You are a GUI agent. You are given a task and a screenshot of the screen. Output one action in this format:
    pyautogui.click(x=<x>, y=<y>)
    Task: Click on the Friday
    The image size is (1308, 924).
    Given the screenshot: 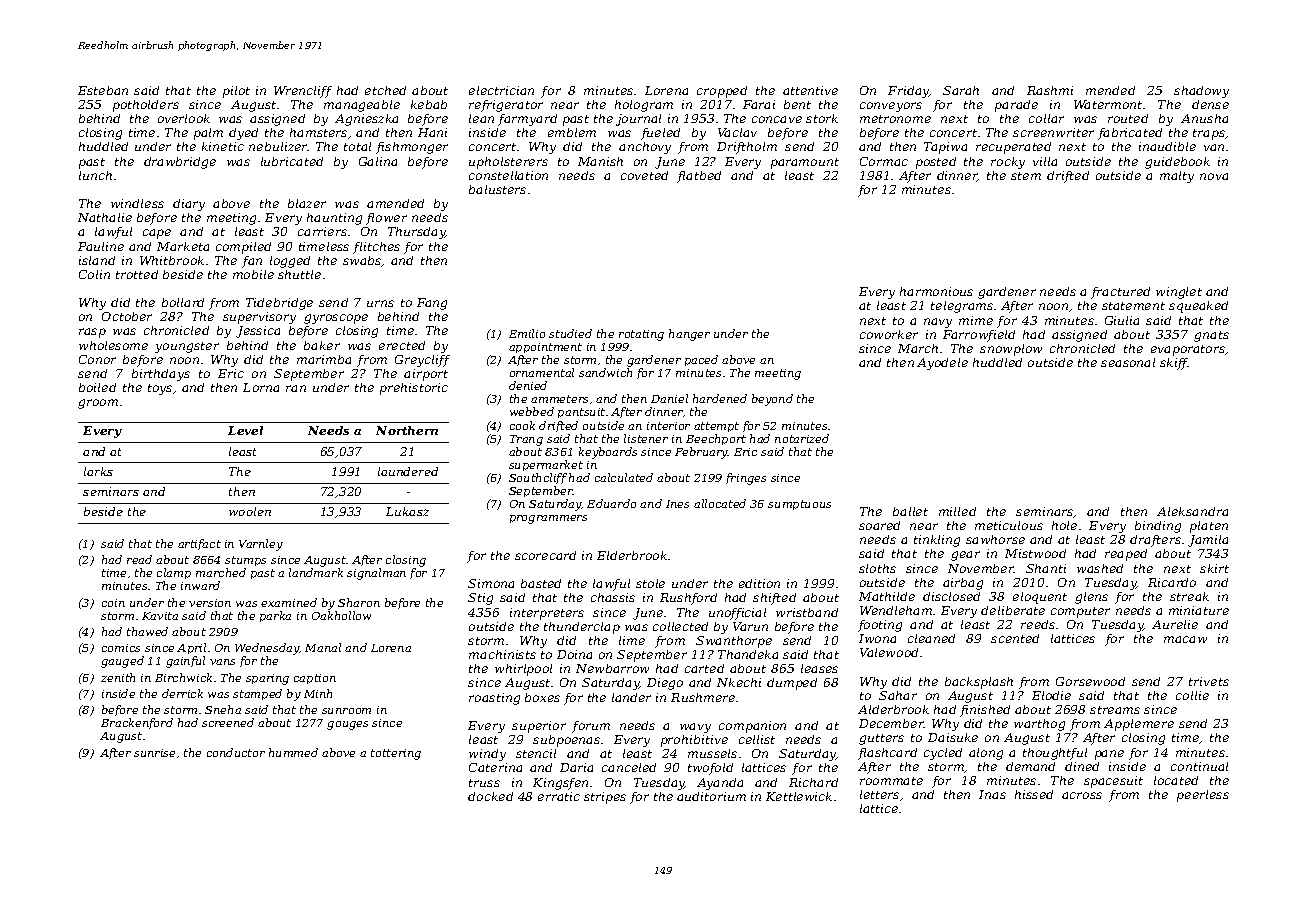 What is the action you would take?
    pyautogui.click(x=908, y=92)
